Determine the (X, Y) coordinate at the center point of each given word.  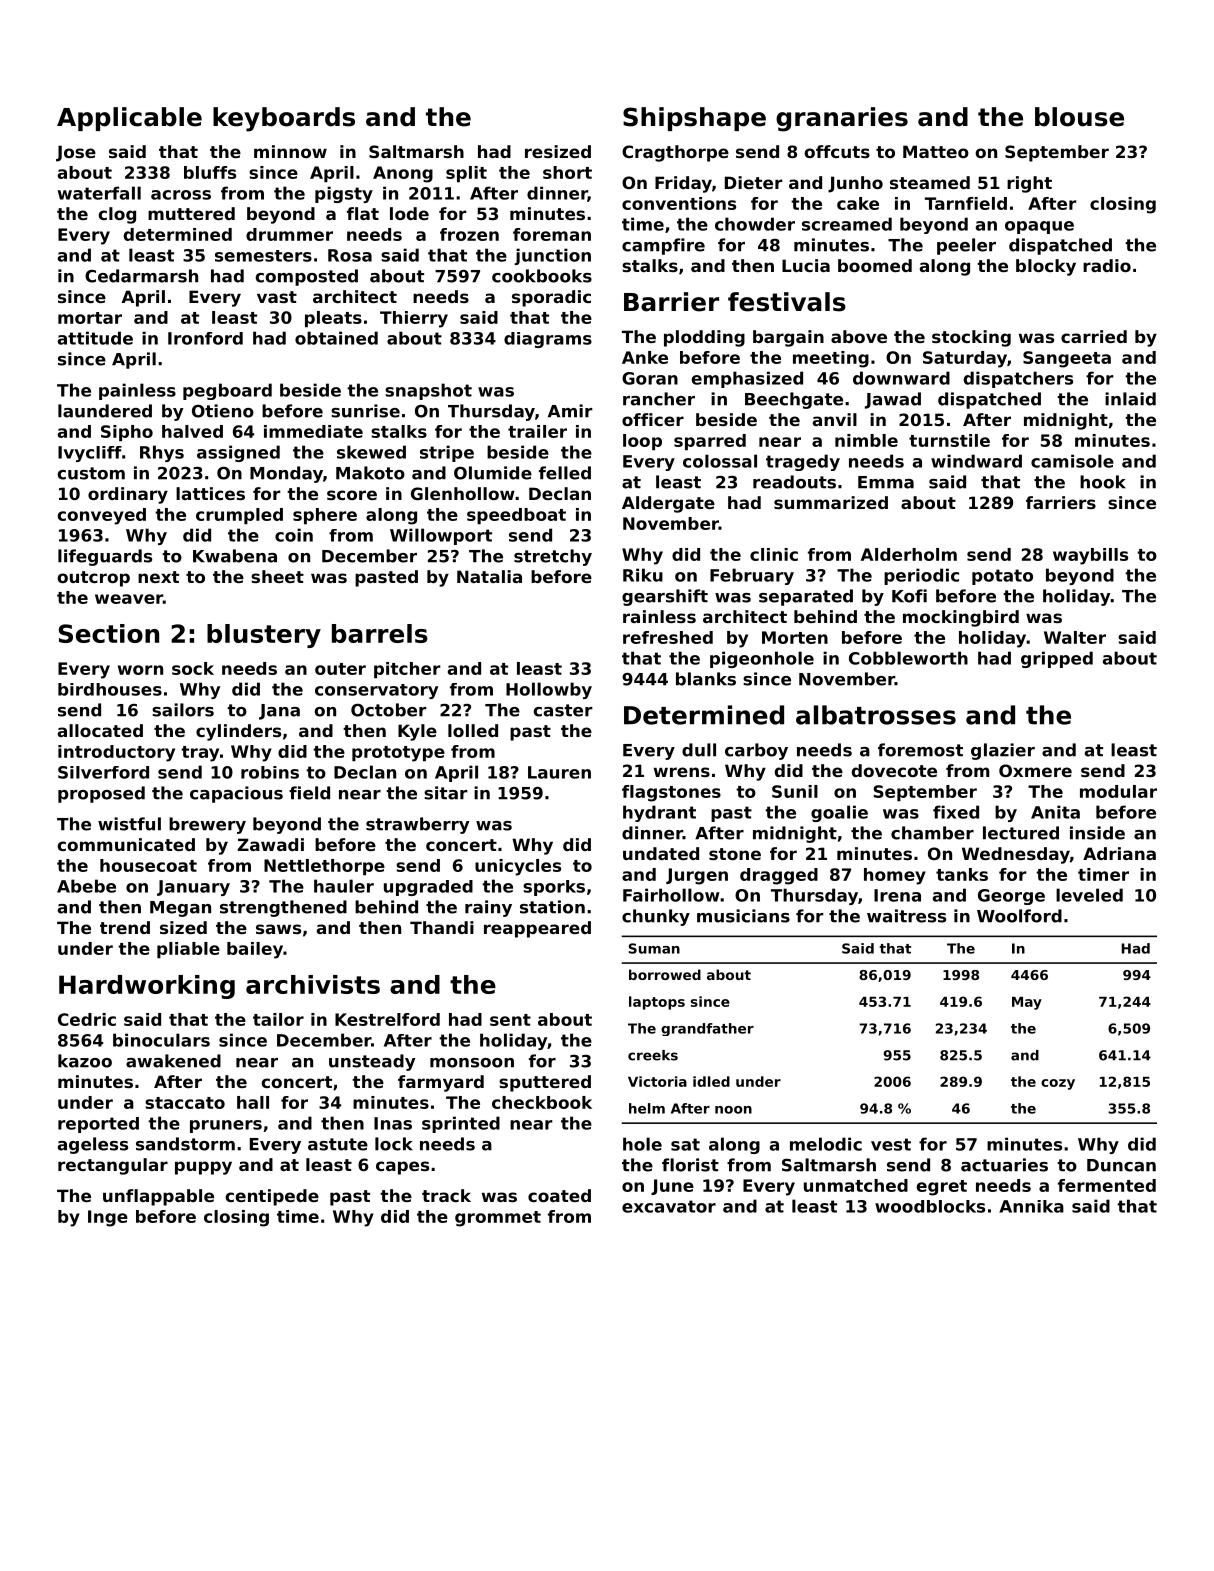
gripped (1057, 659)
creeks (653, 1055)
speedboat (516, 516)
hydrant (659, 813)
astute (338, 1144)
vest (891, 1144)
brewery (207, 825)
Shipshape (694, 119)
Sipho (127, 433)
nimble (866, 440)
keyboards (284, 119)
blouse (1079, 117)
